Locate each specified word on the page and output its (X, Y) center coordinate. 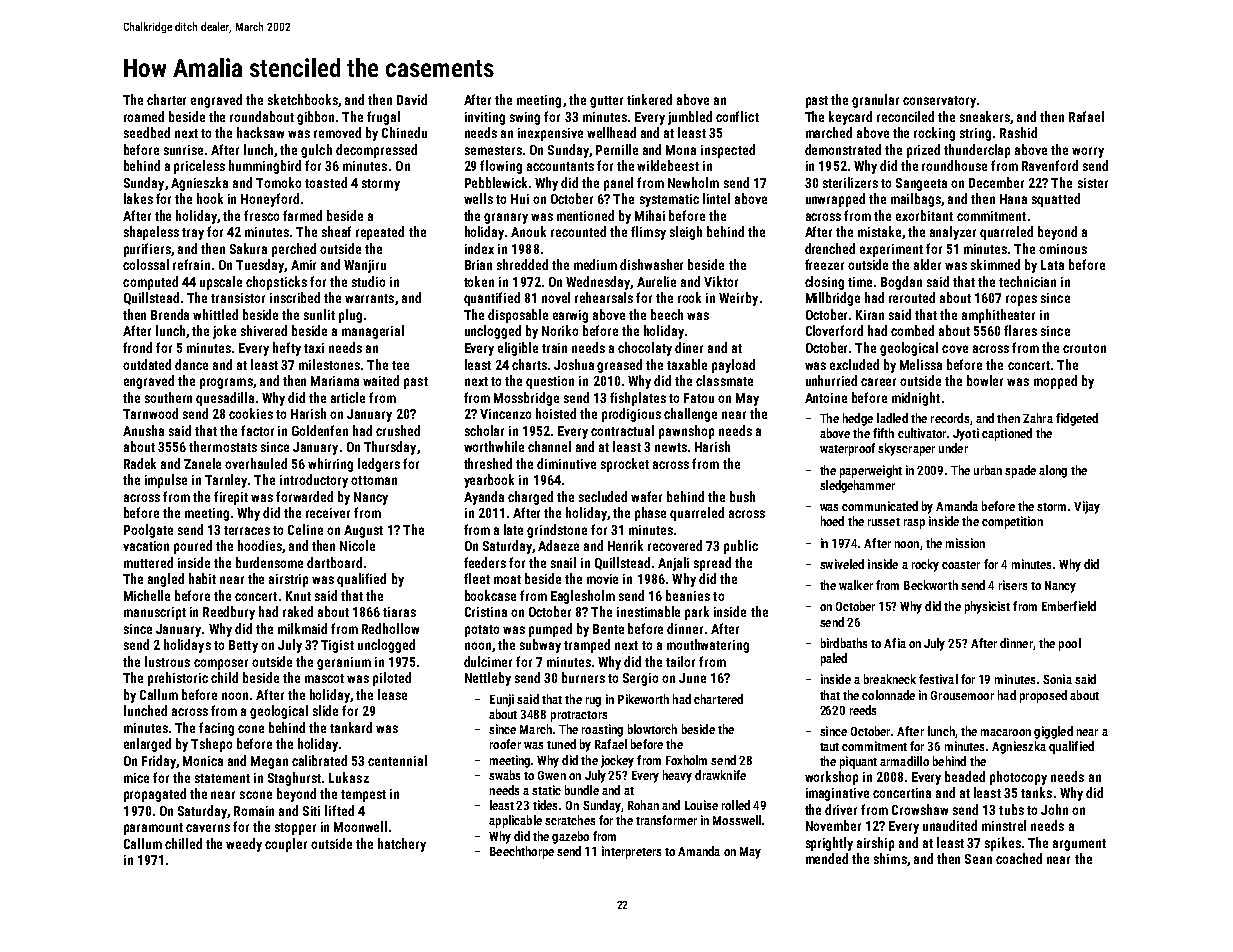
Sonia (1057, 679)
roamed (144, 116)
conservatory (939, 102)
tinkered (649, 99)
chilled (183, 843)
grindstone (557, 531)
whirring (330, 465)
